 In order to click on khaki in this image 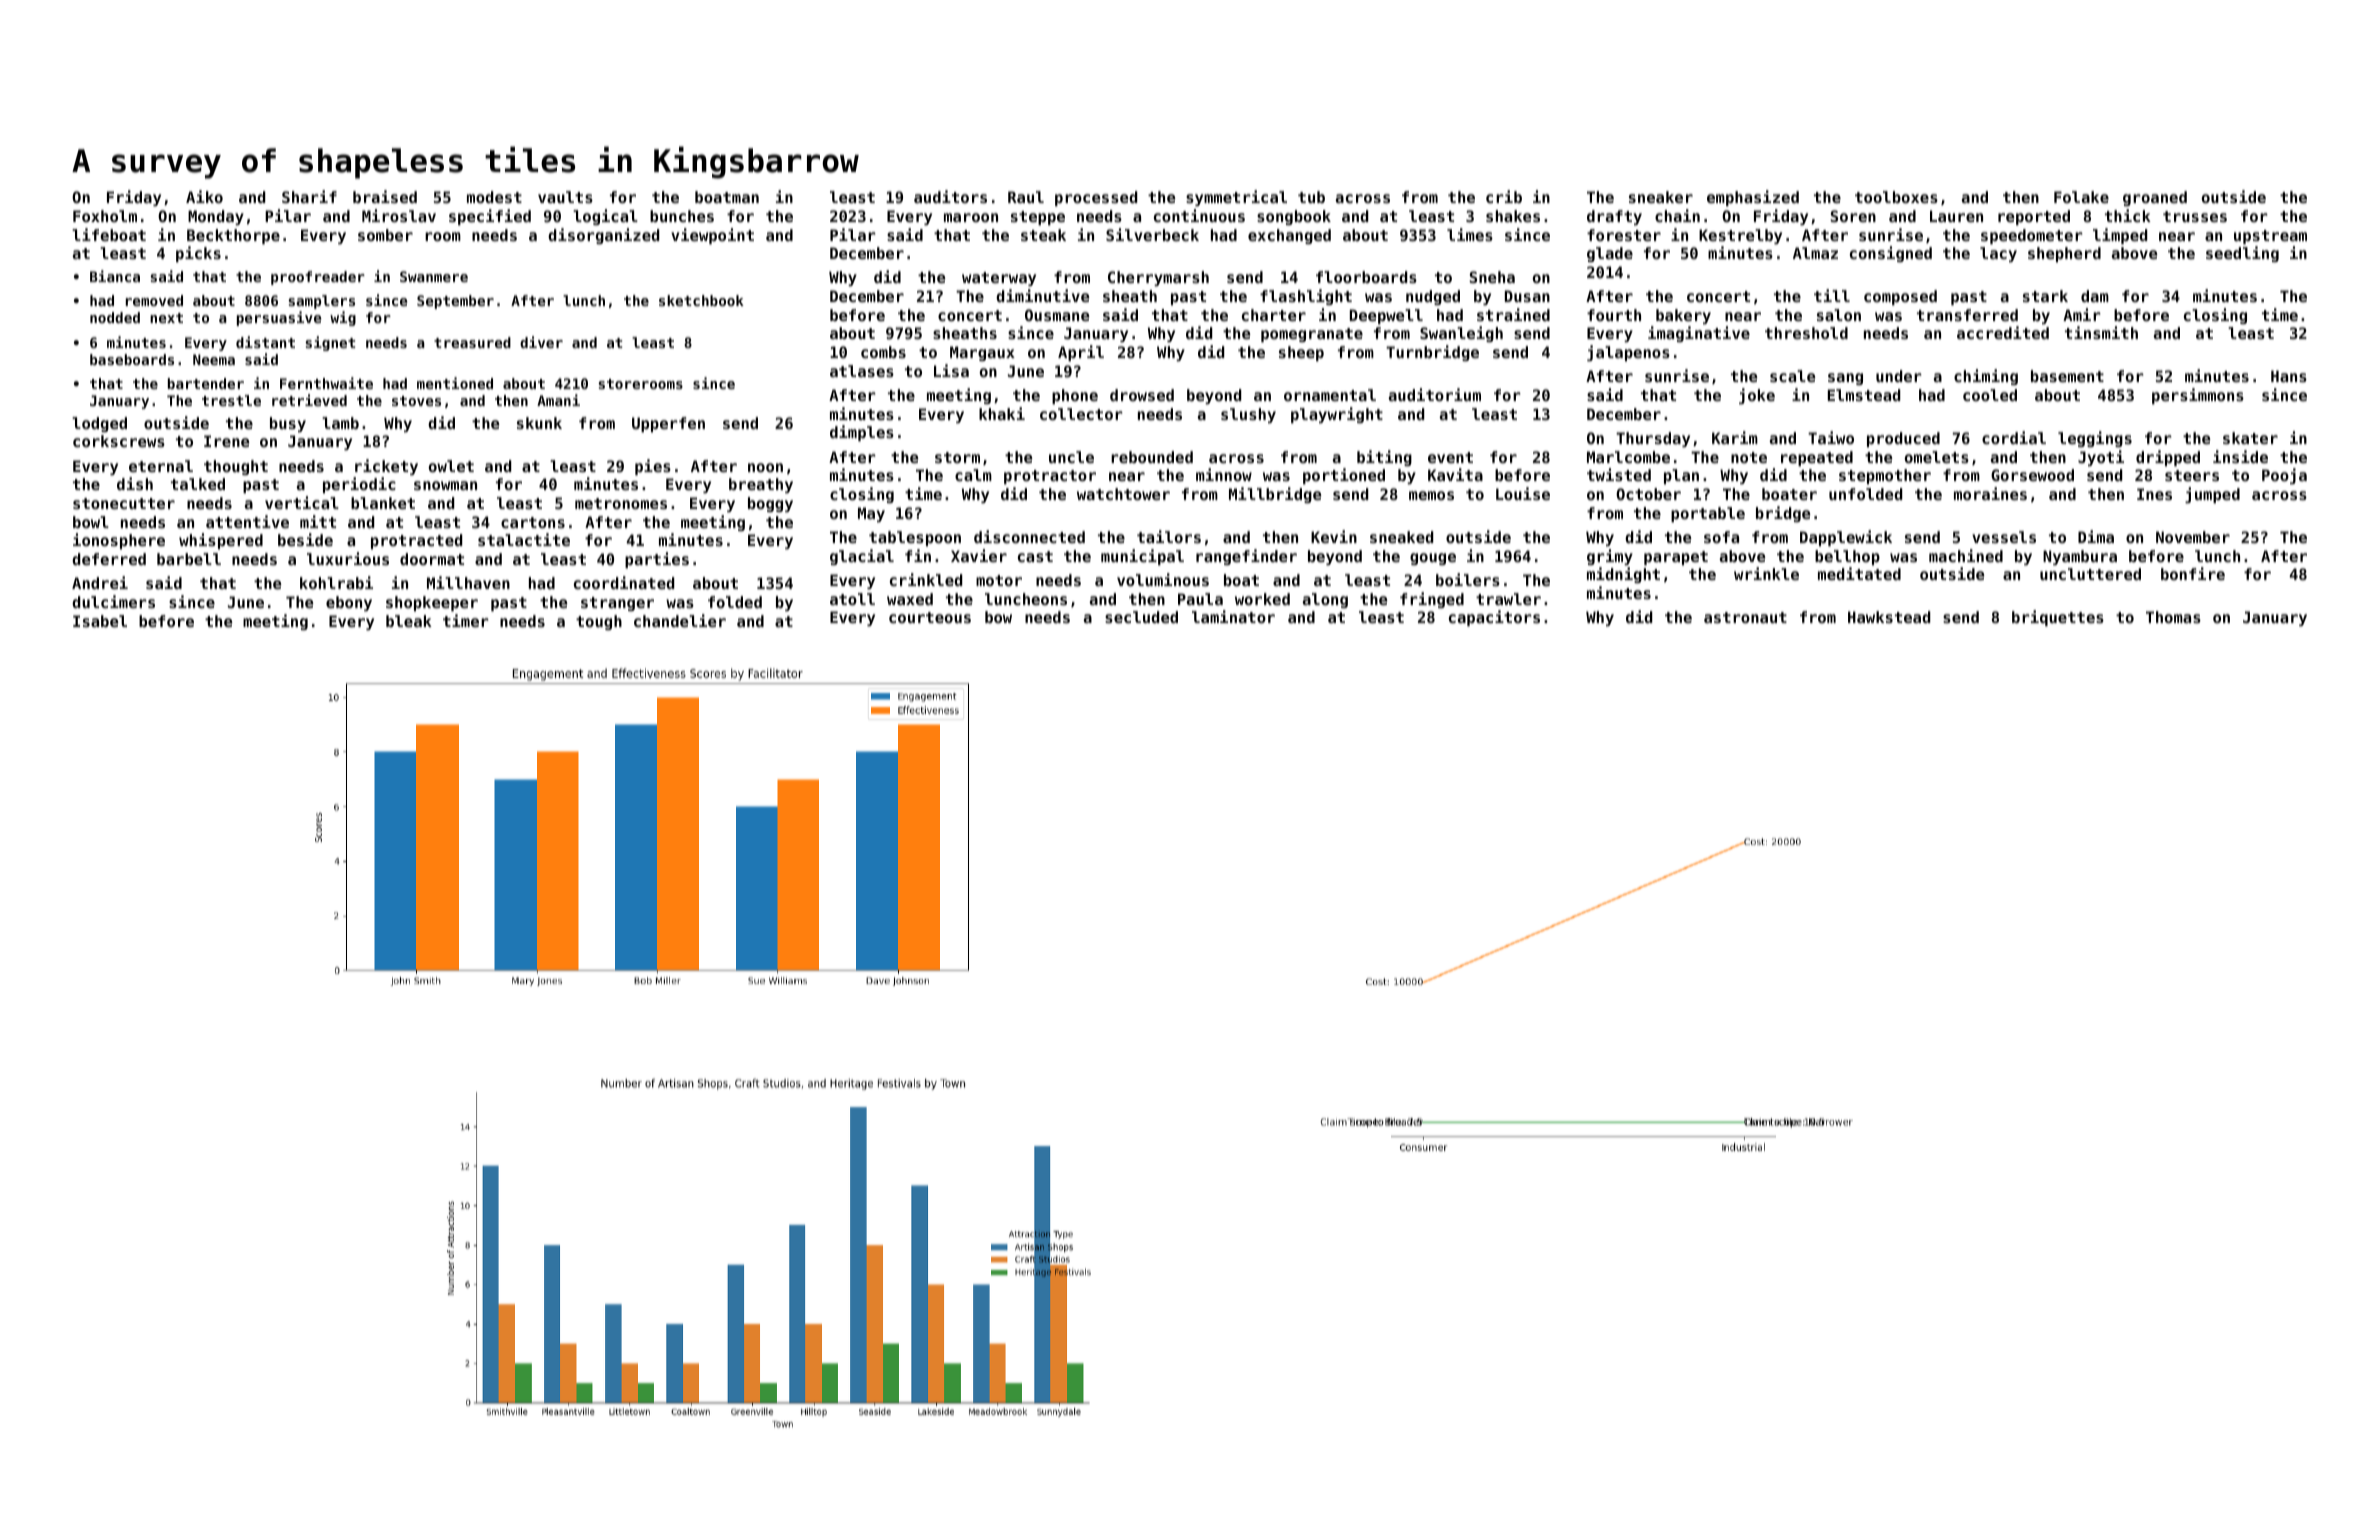, I will do `click(1002, 413)`.
